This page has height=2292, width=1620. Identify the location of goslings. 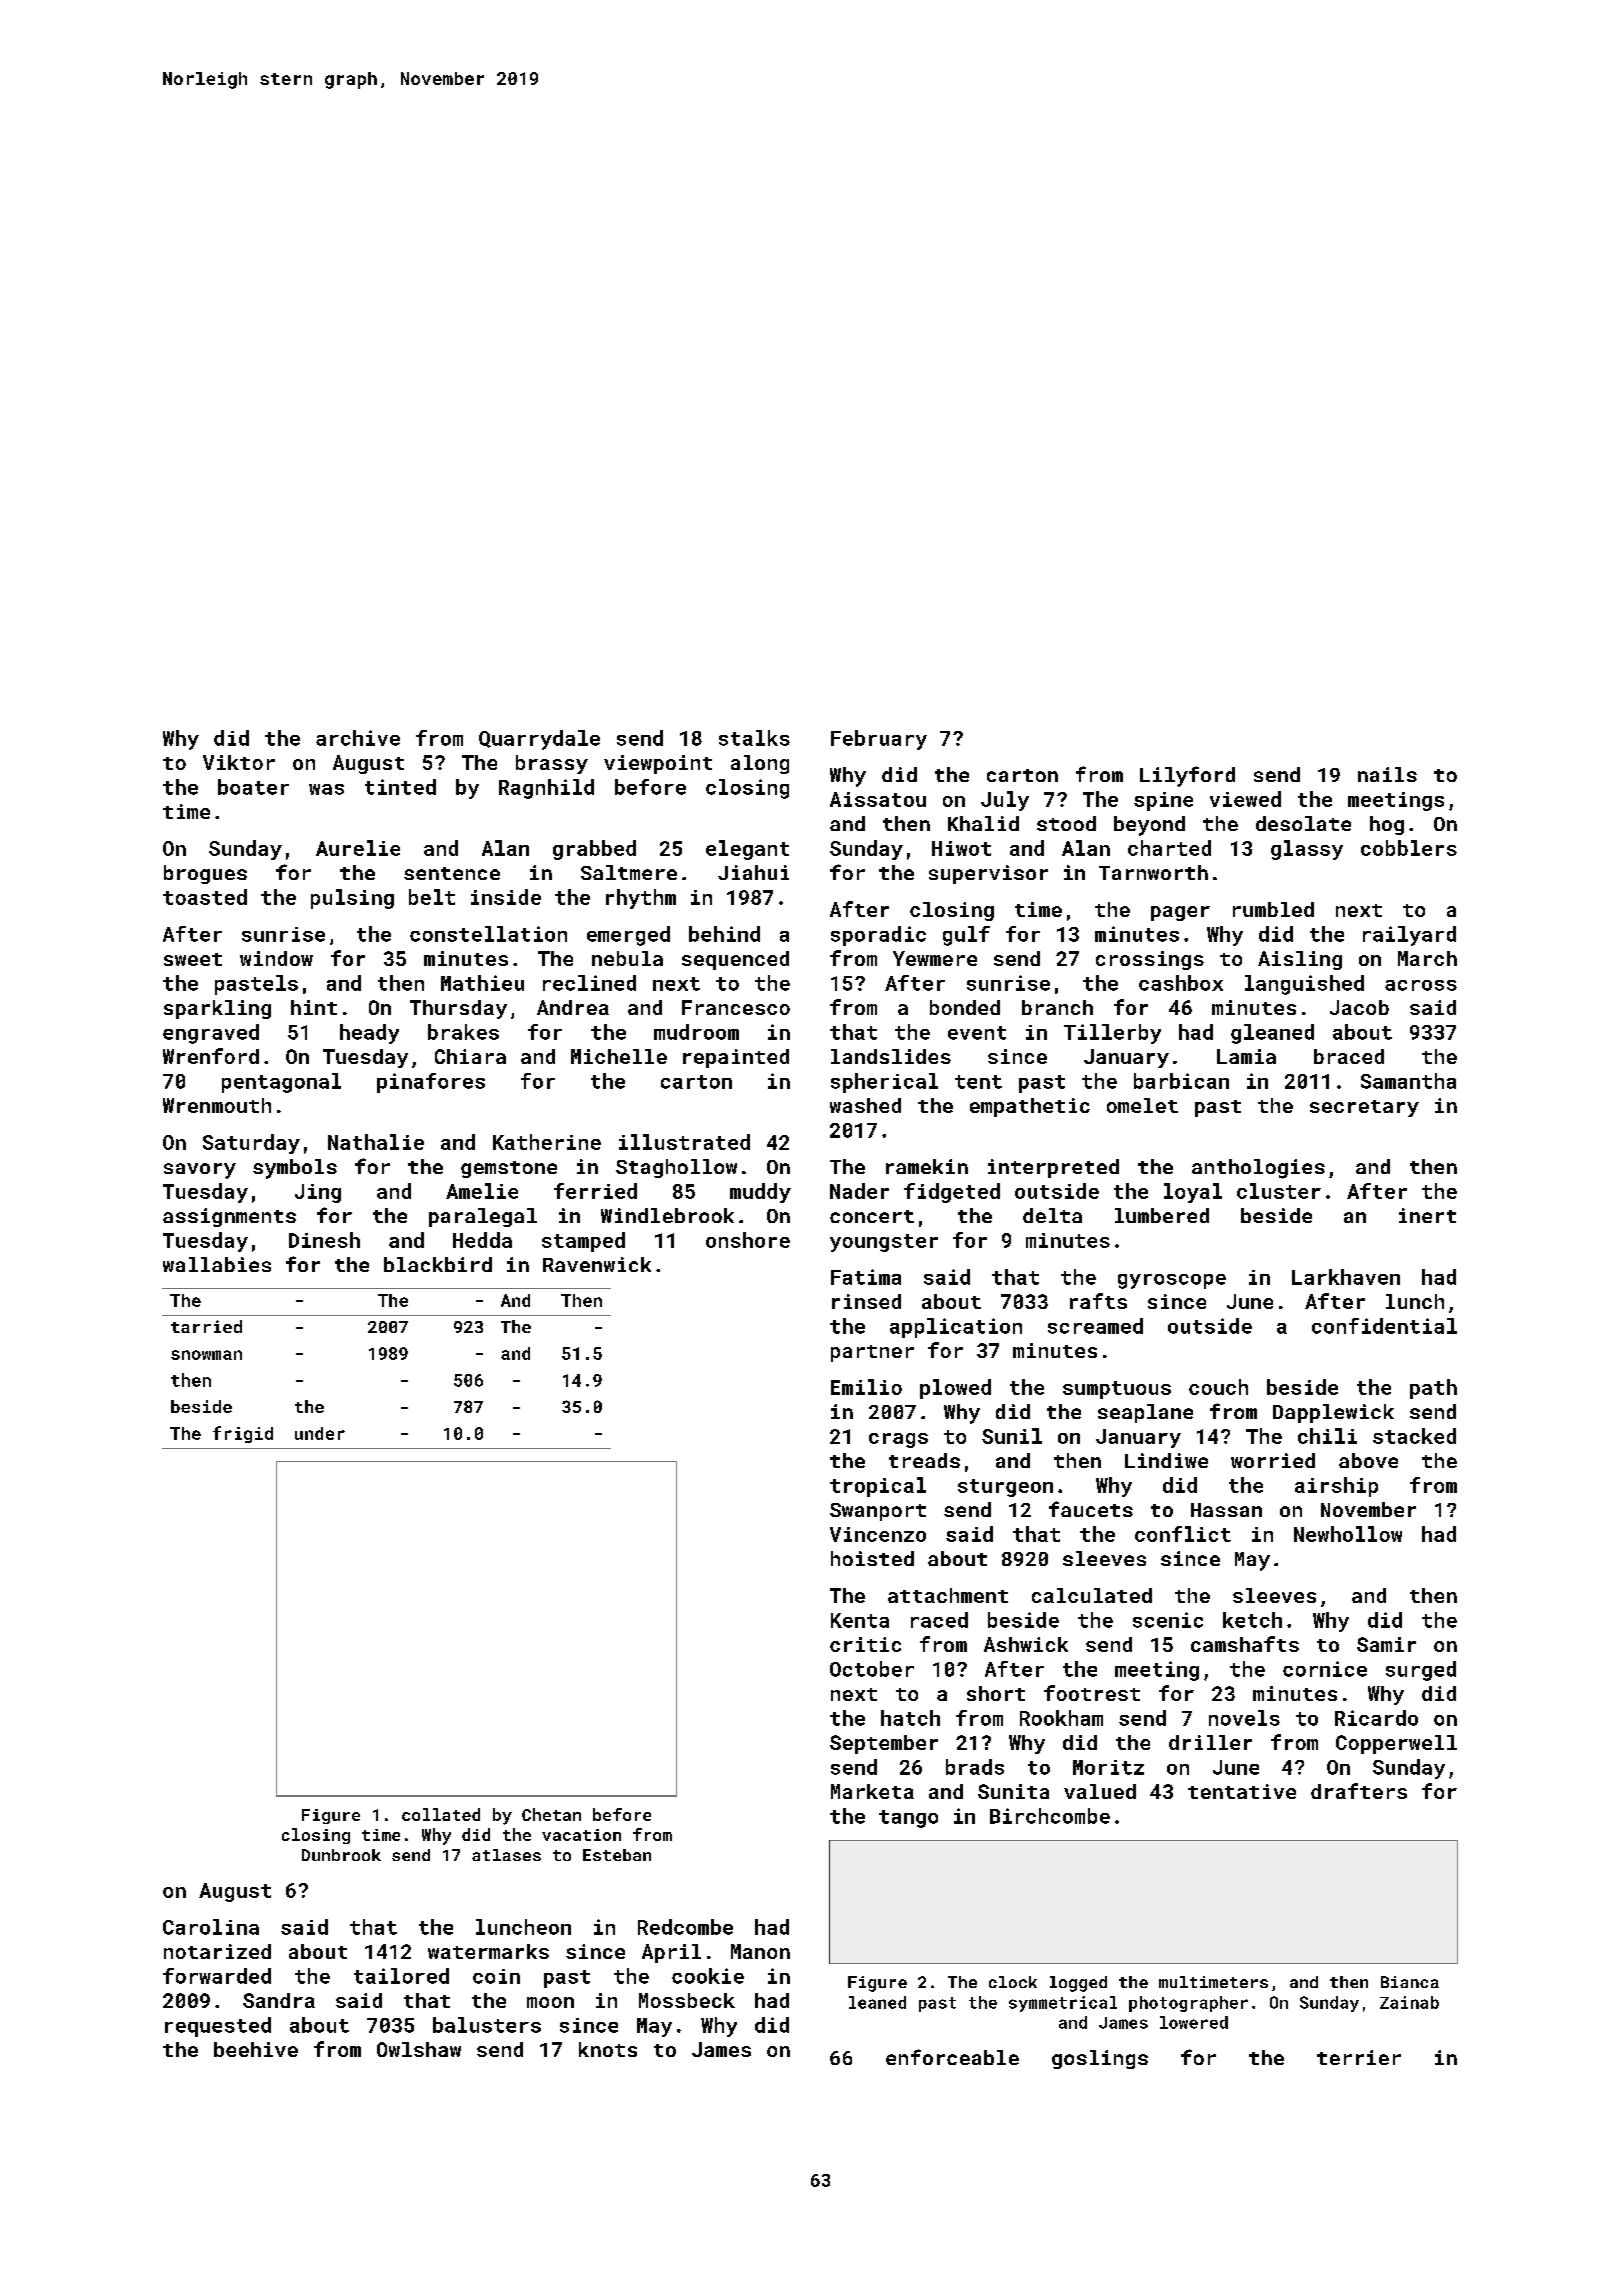
(1100, 2059).
